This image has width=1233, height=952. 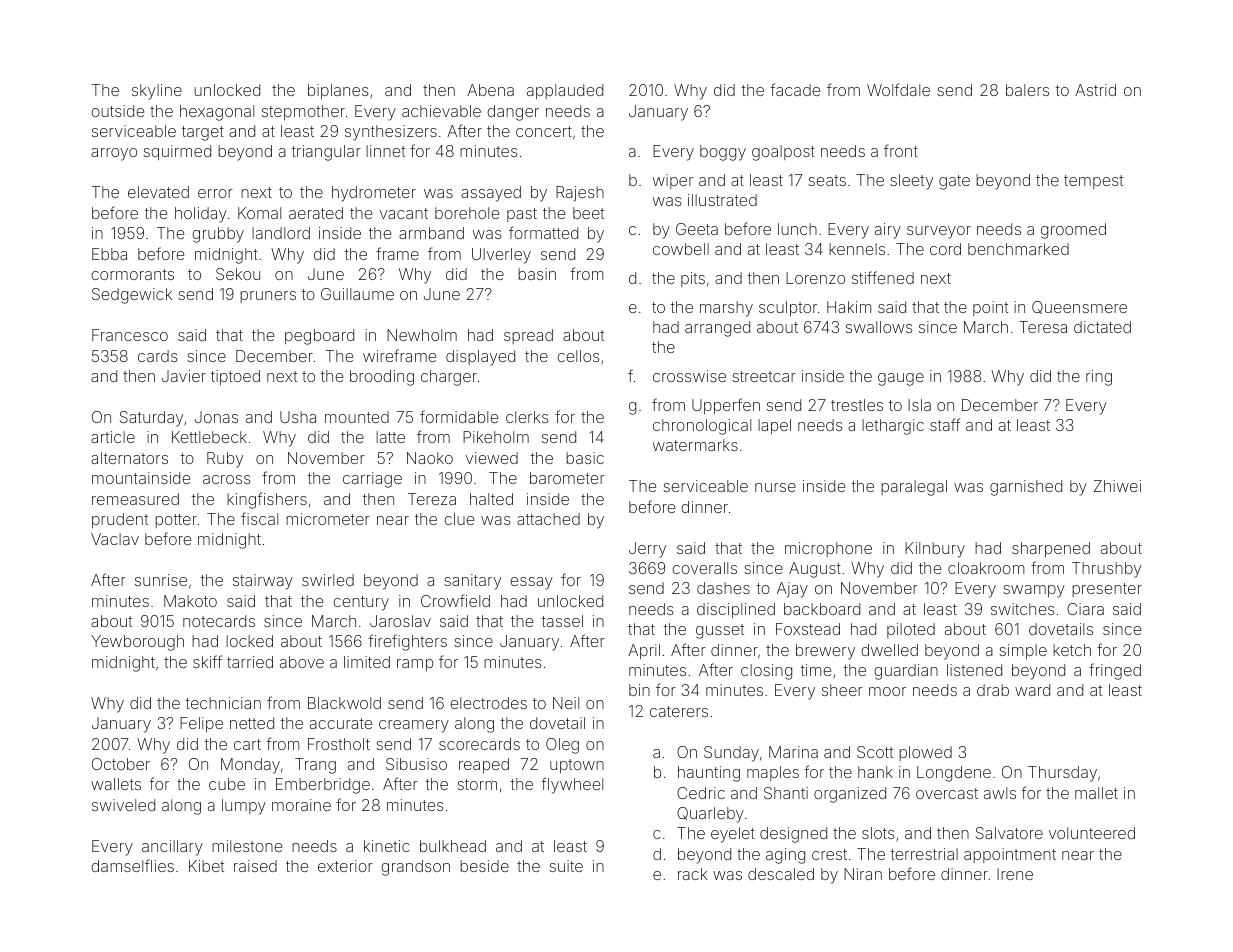 What do you see at coordinates (898, 89) in the image?
I see `Wolfdale` at bounding box center [898, 89].
